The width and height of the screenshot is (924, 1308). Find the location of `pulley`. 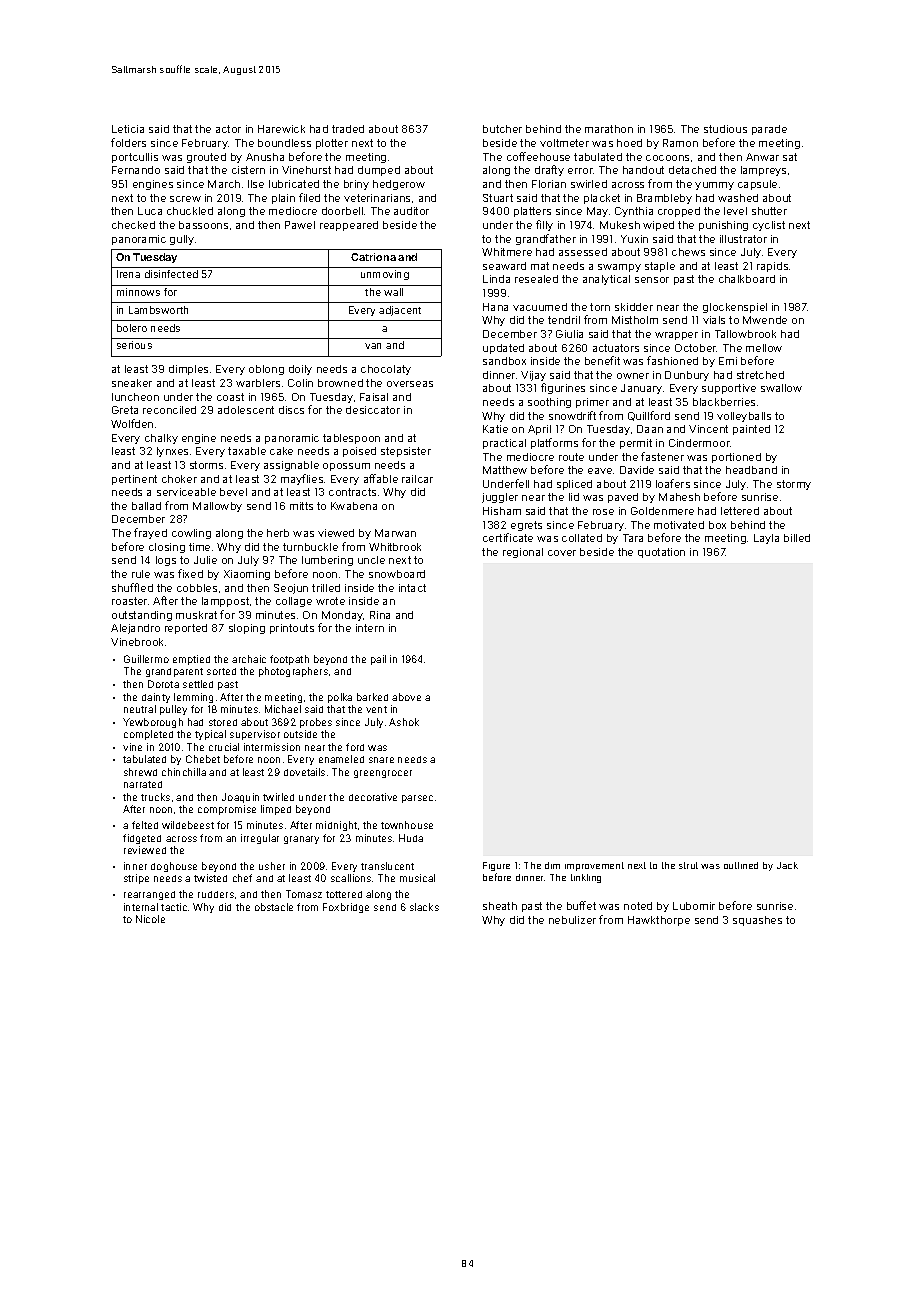

pulley is located at coordinates (173, 710).
